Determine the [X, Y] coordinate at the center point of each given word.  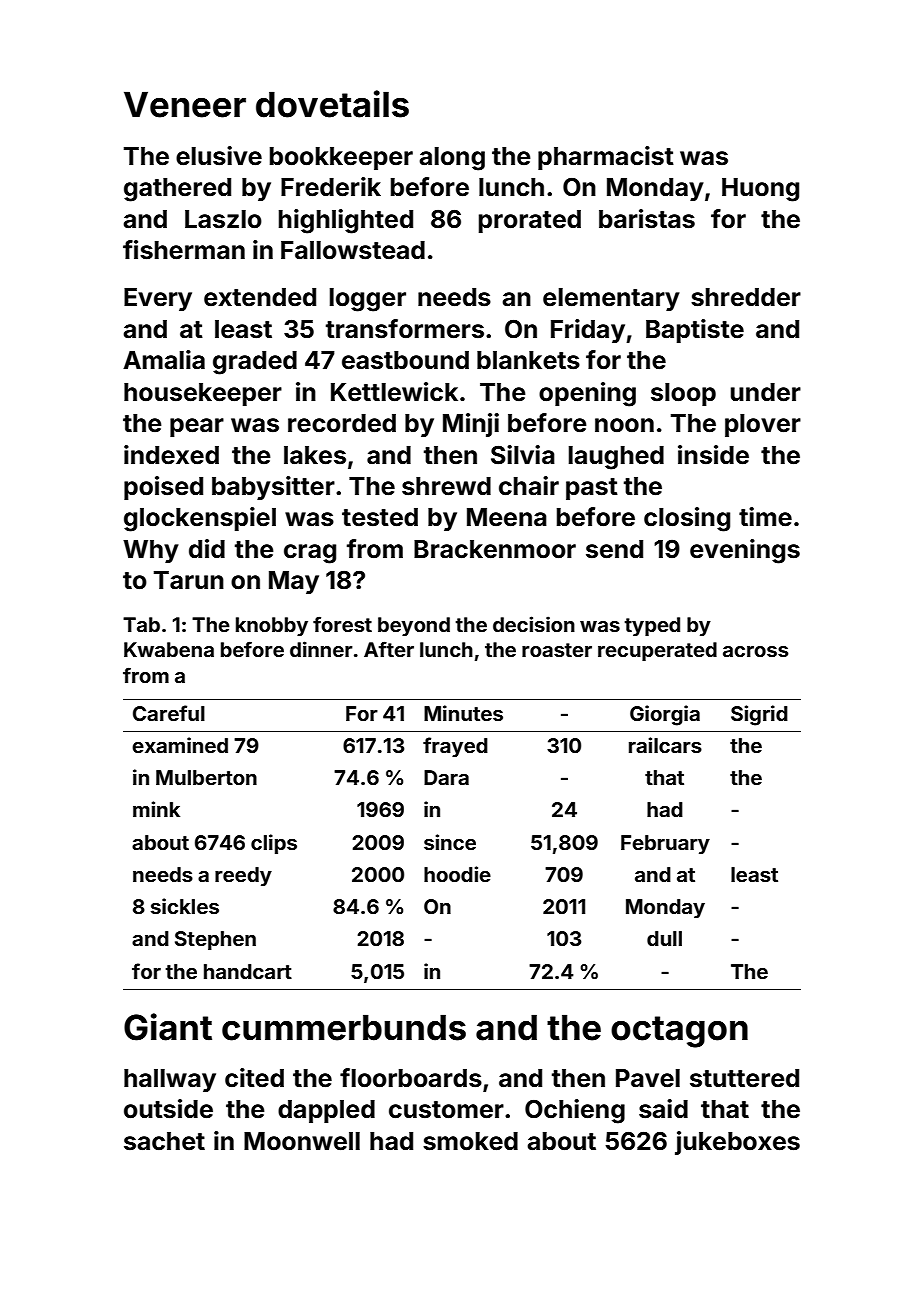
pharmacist [606, 158]
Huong [760, 190]
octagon [679, 1032]
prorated [530, 221]
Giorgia [665, 715]
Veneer [185, 104]
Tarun [189, 580]
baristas [647, 219]
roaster [557, 650]
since [450, 842]
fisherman [184, 250]
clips [274, 844]
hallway [170, 1080]
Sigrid [759, 715]
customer [446, 1110]
